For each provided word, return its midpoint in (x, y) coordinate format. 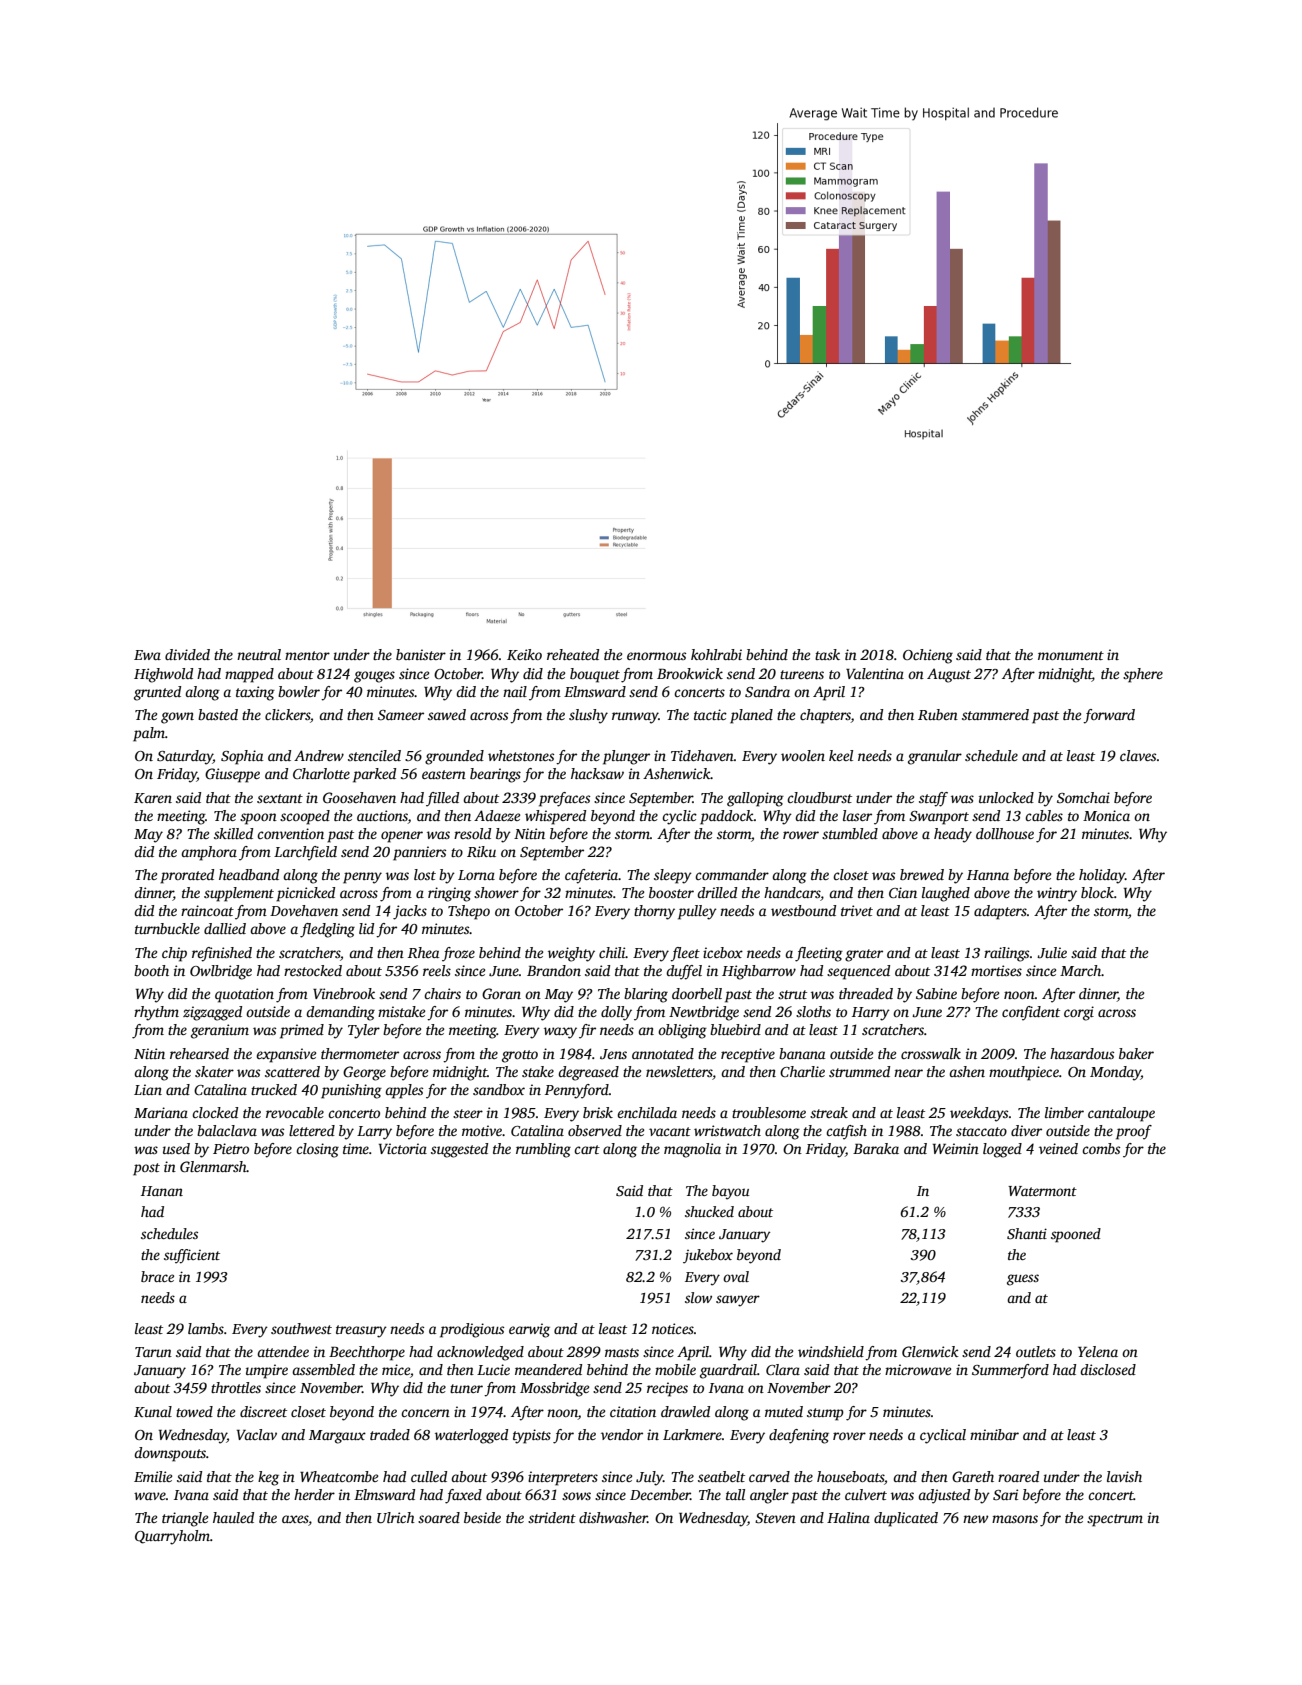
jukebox (708, 1256)
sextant (280, 798)
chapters (825, 716)
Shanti (1027, 1233)
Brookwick (690, 673)
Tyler (364, 1031)
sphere (1143, 675)
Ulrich (396, 1517)
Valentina (875, 673)
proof (1134, 1132)
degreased (588, 1073)
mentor (307, 655)
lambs (206, 1328)
